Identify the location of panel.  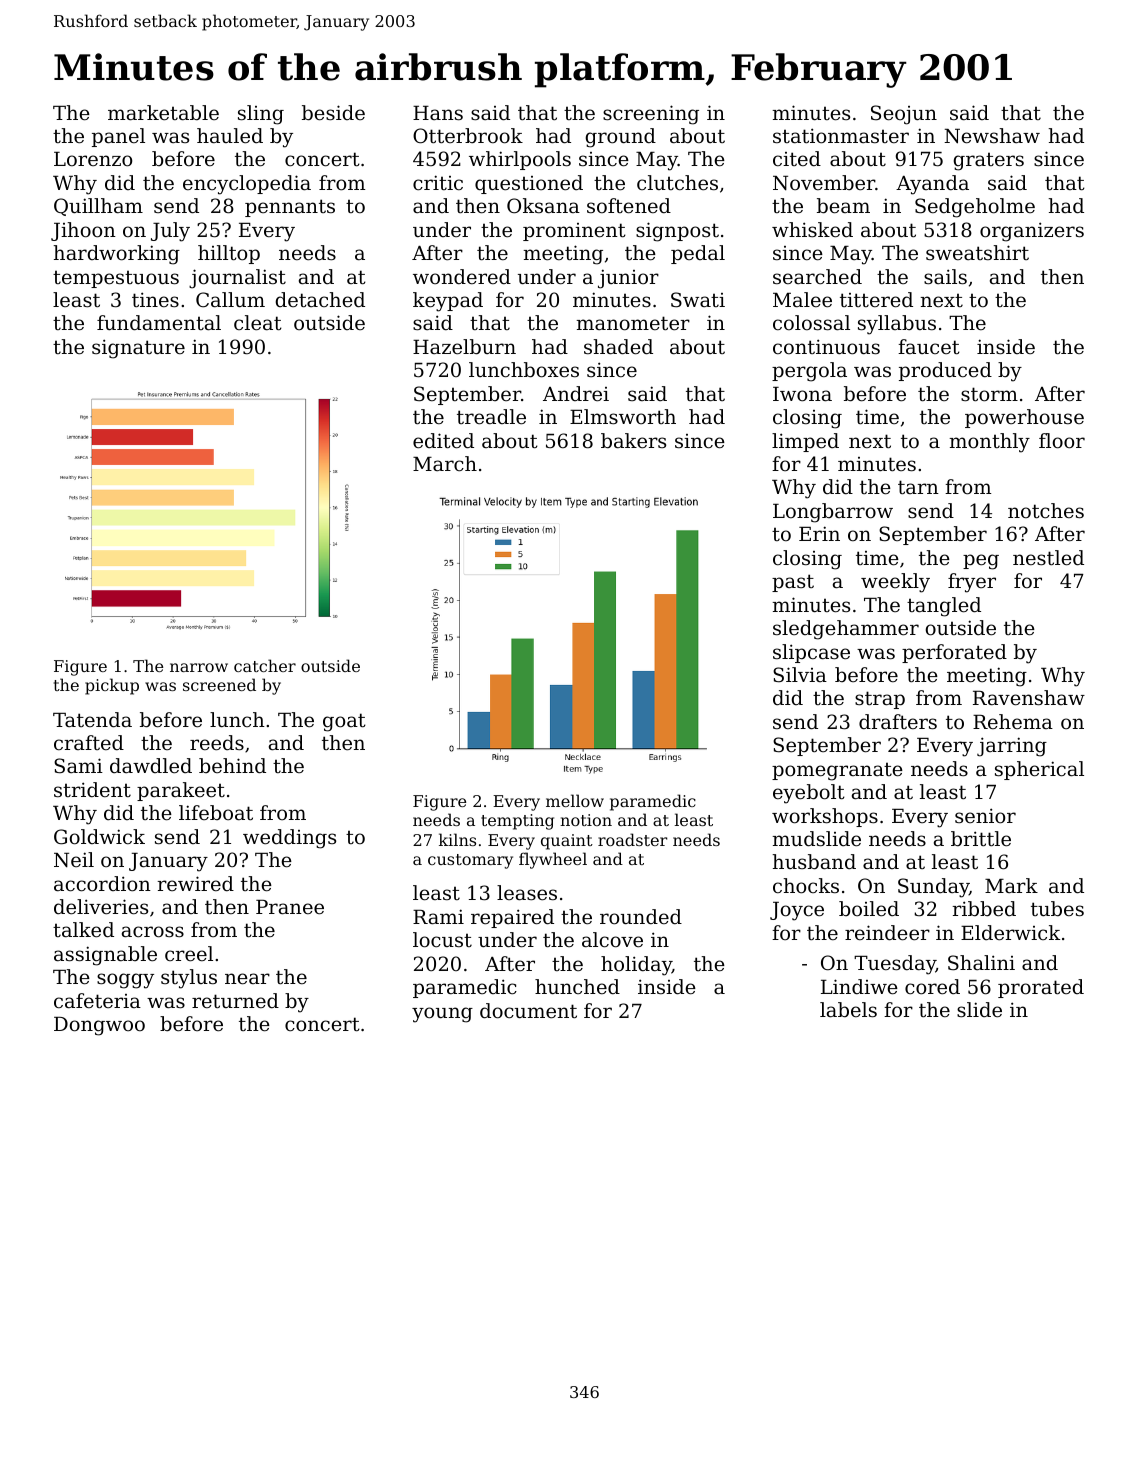
(118, 137).
